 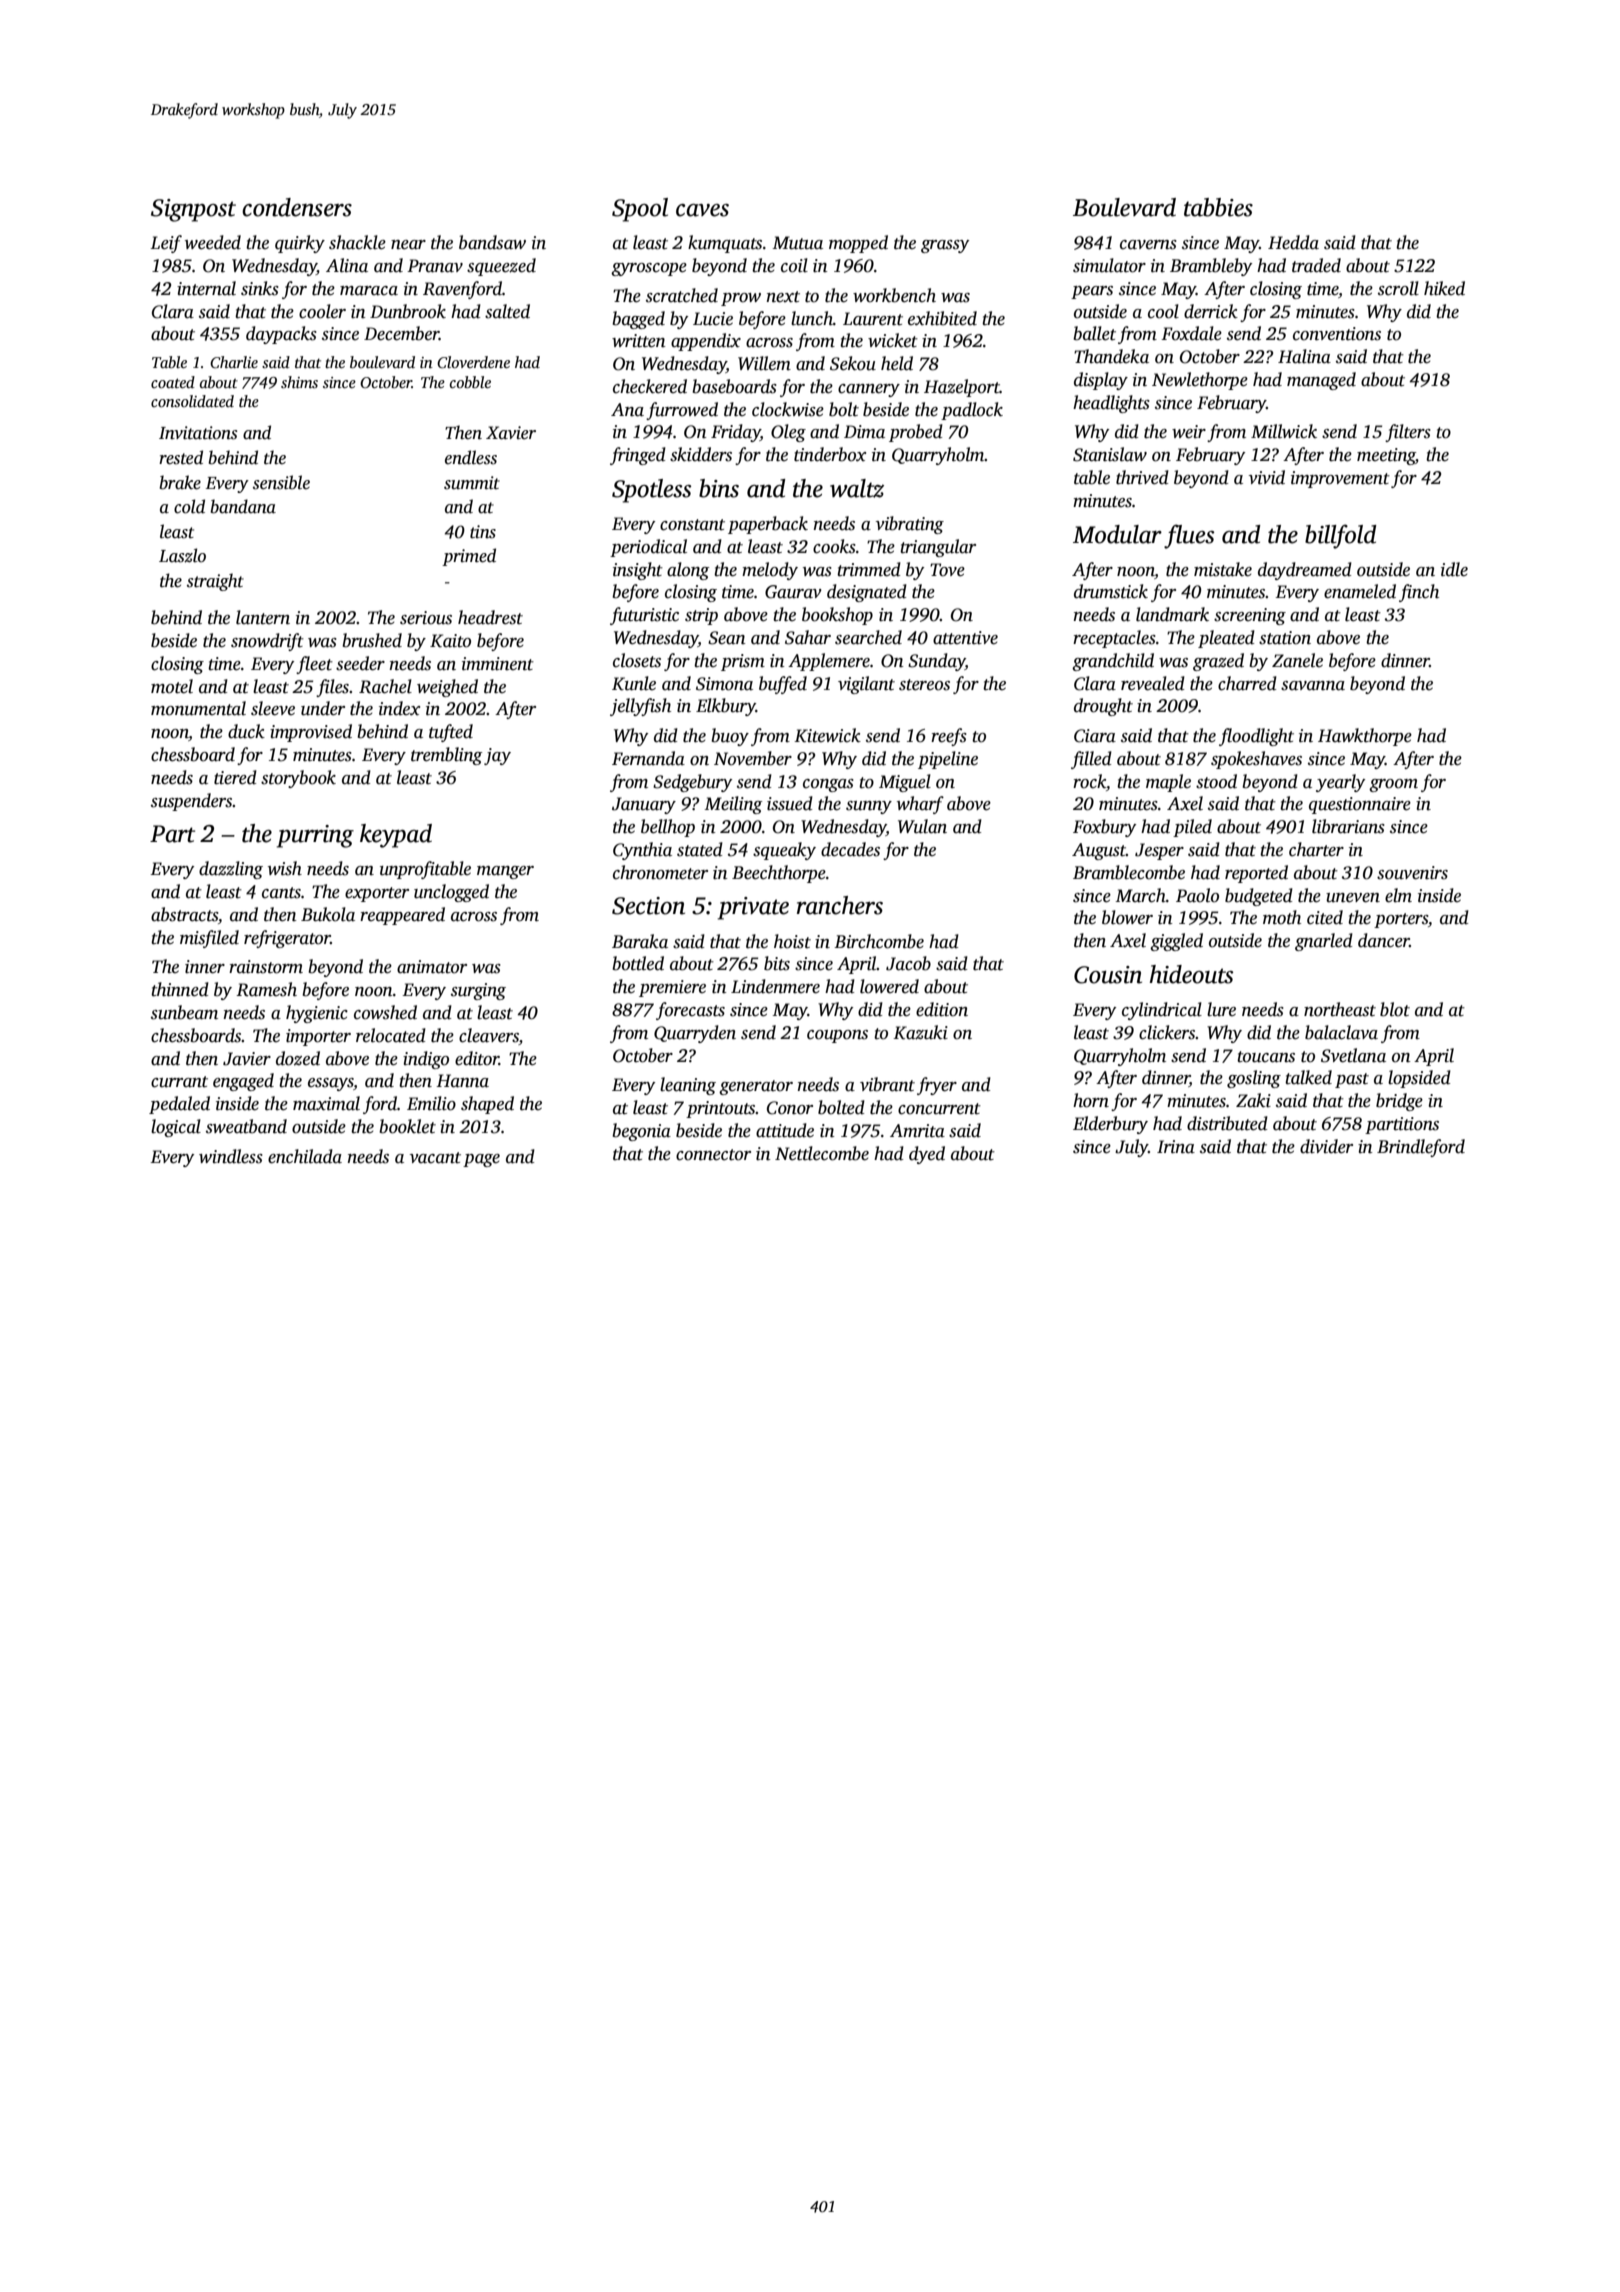 What do you see at coordinates (908, 963) in the screenshot?
I see `Jacob` at bounding box center [908, 963].
